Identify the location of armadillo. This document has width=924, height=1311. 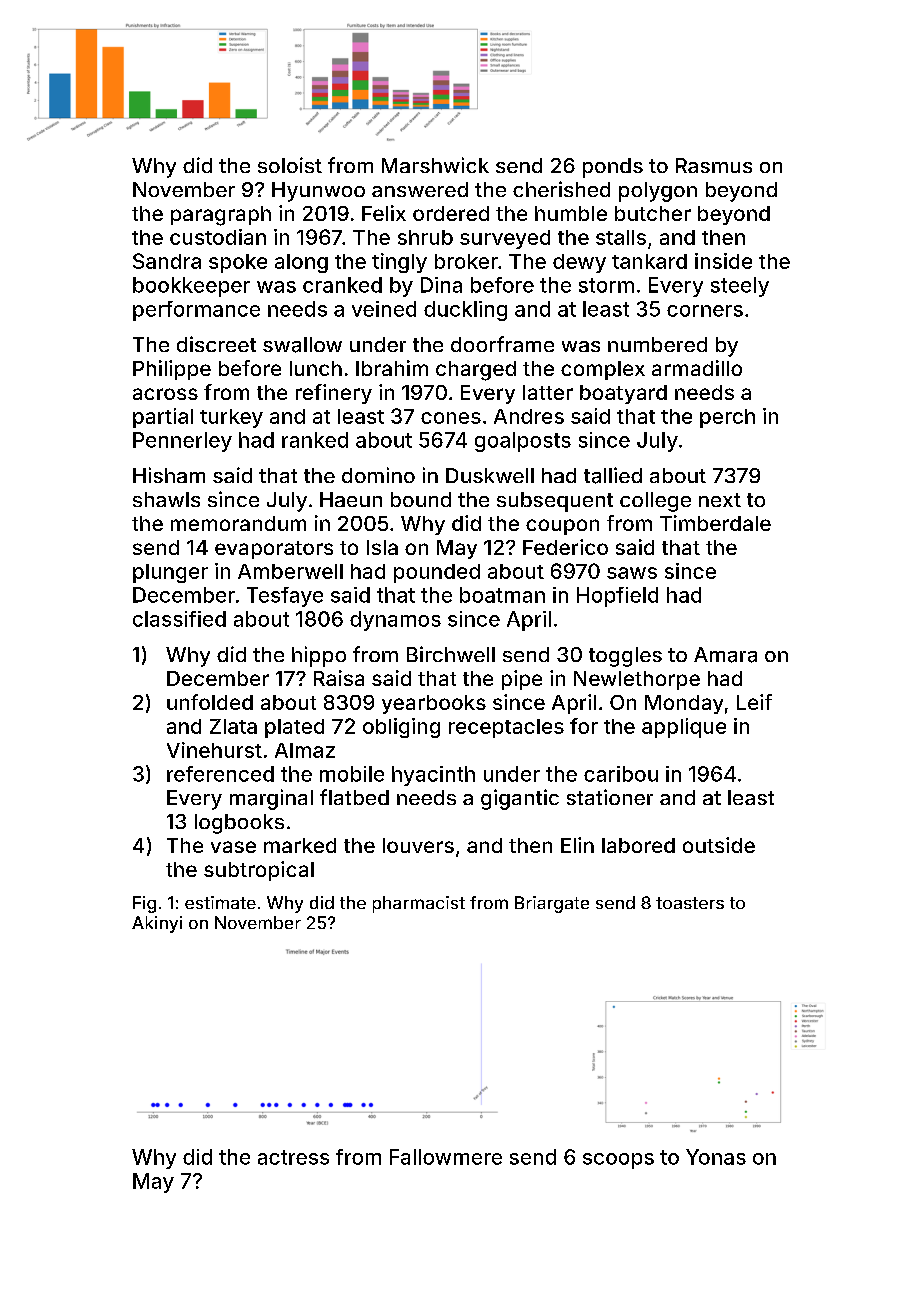
(697, 368).
